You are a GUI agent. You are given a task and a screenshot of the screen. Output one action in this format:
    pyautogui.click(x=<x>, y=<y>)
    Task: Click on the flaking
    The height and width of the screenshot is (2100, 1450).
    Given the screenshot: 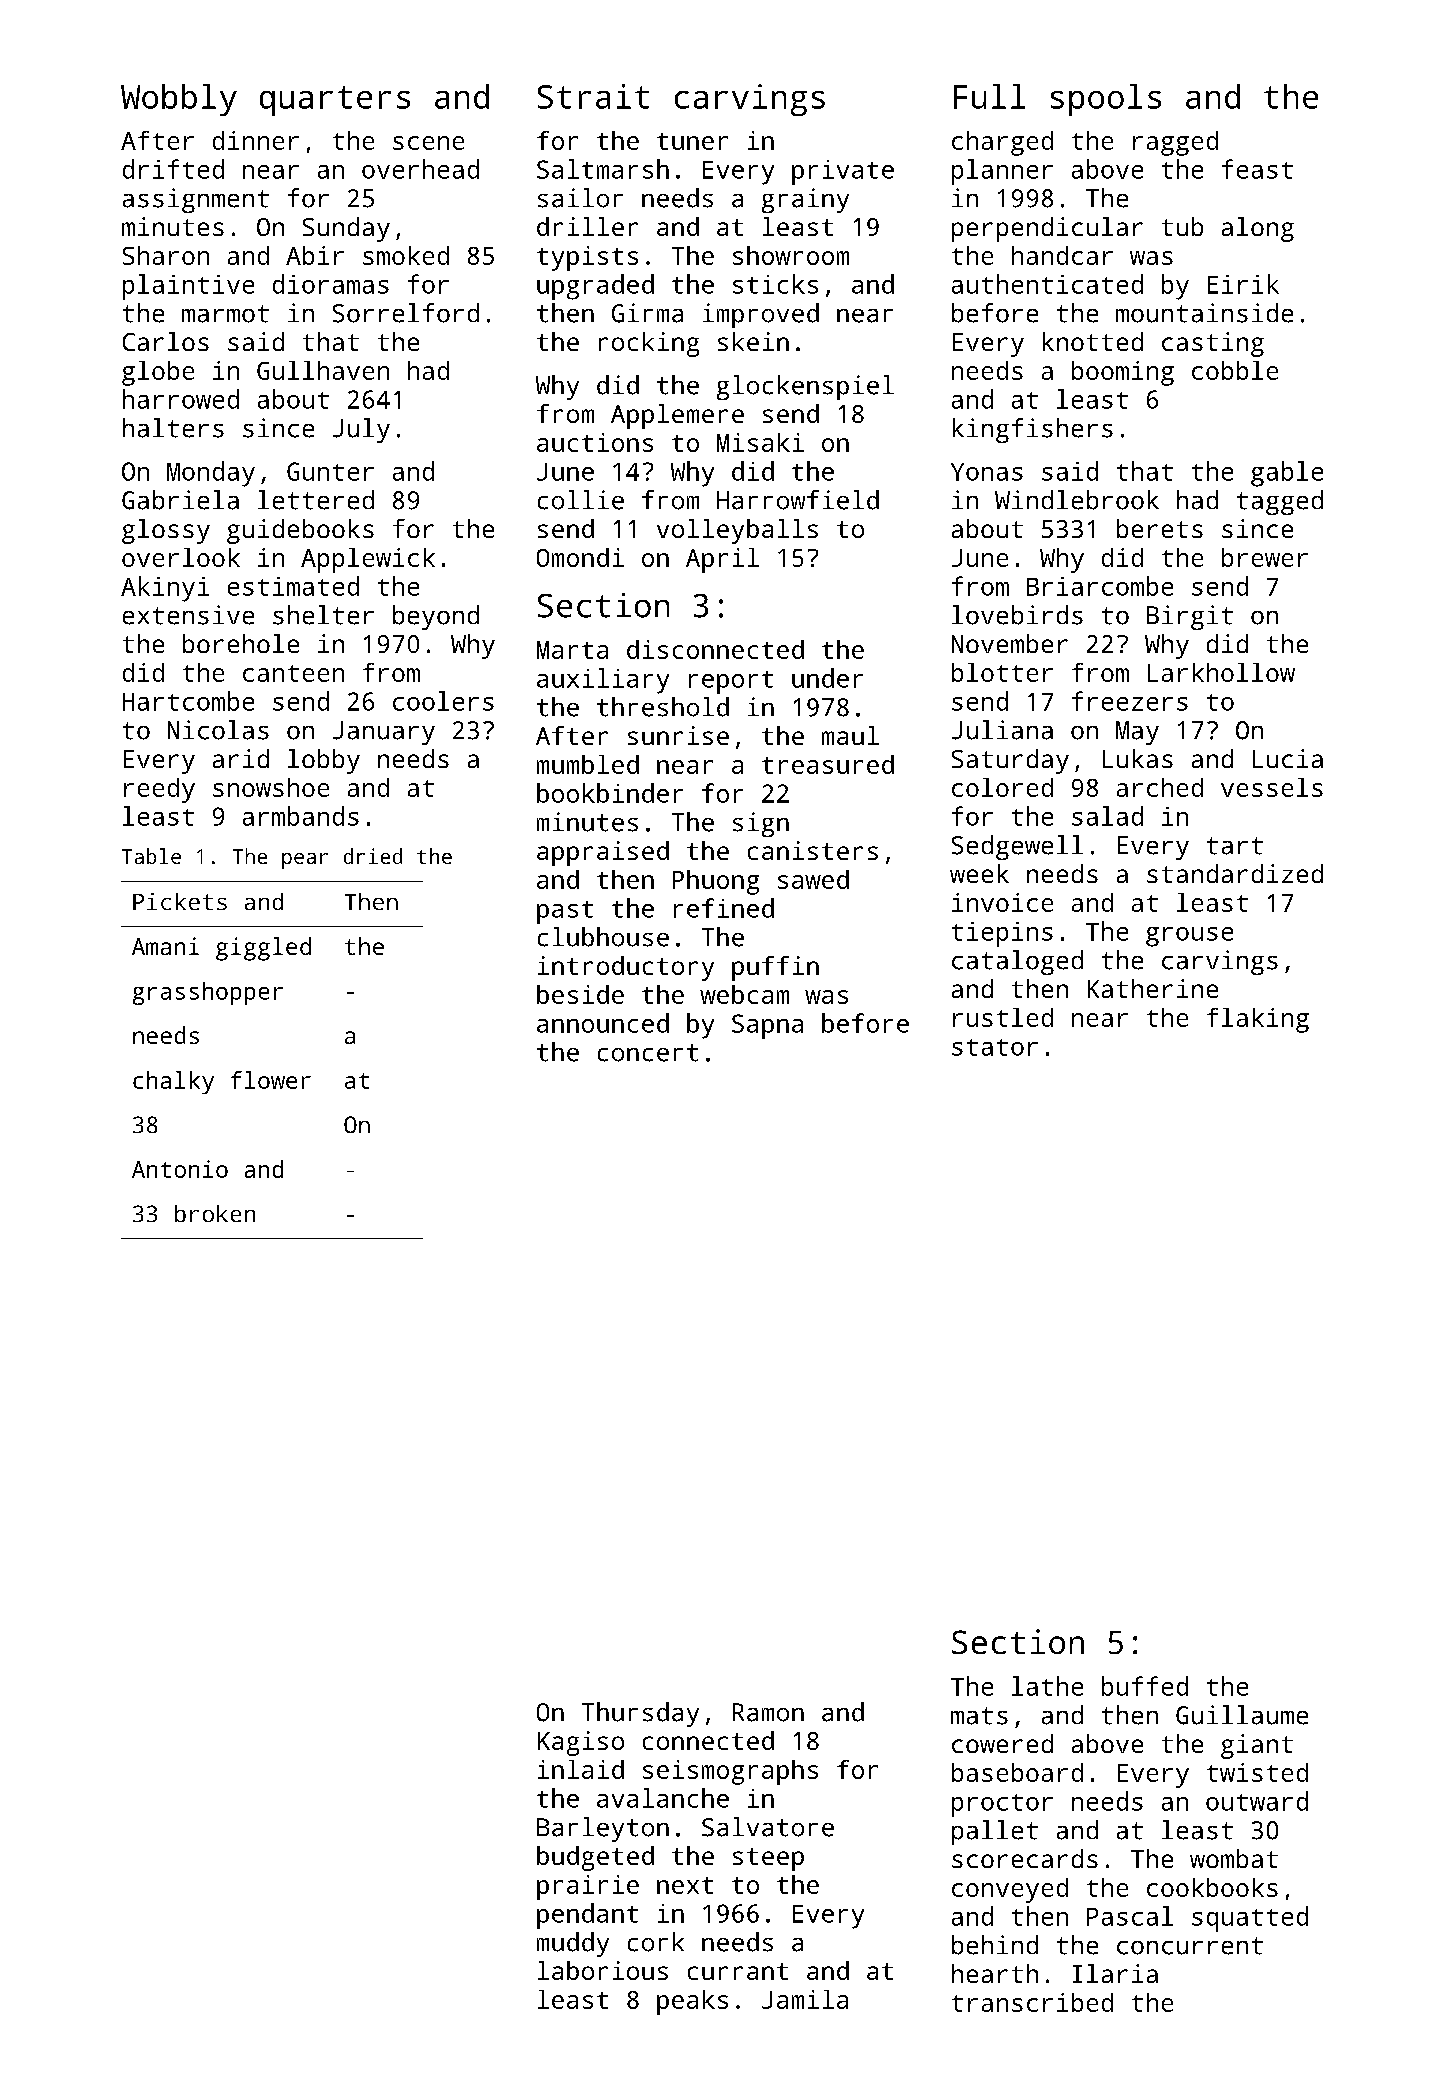 What is the action you would take?
    pyautogui.click(x=1258, y=1020)
